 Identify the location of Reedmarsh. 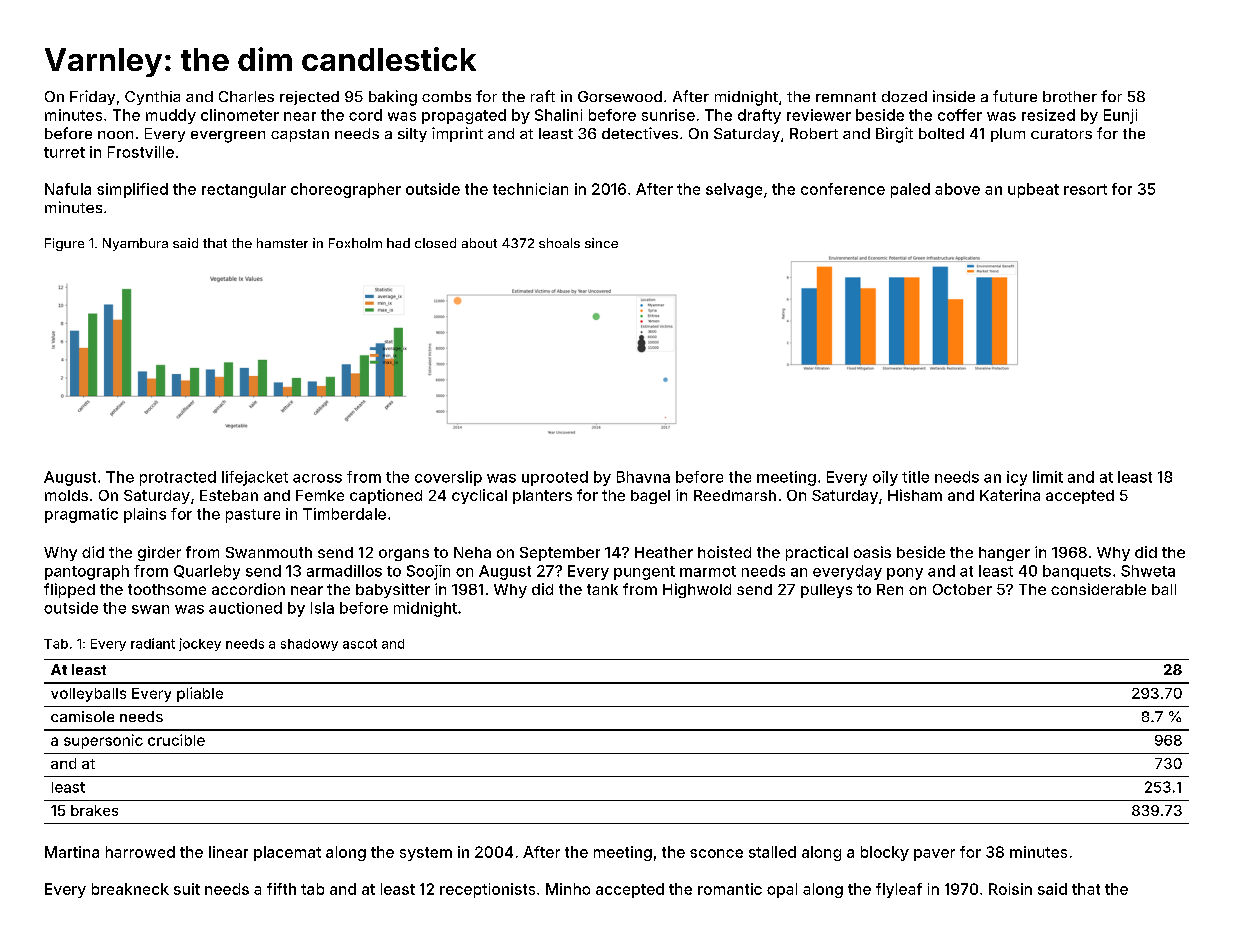
(735, 495).
